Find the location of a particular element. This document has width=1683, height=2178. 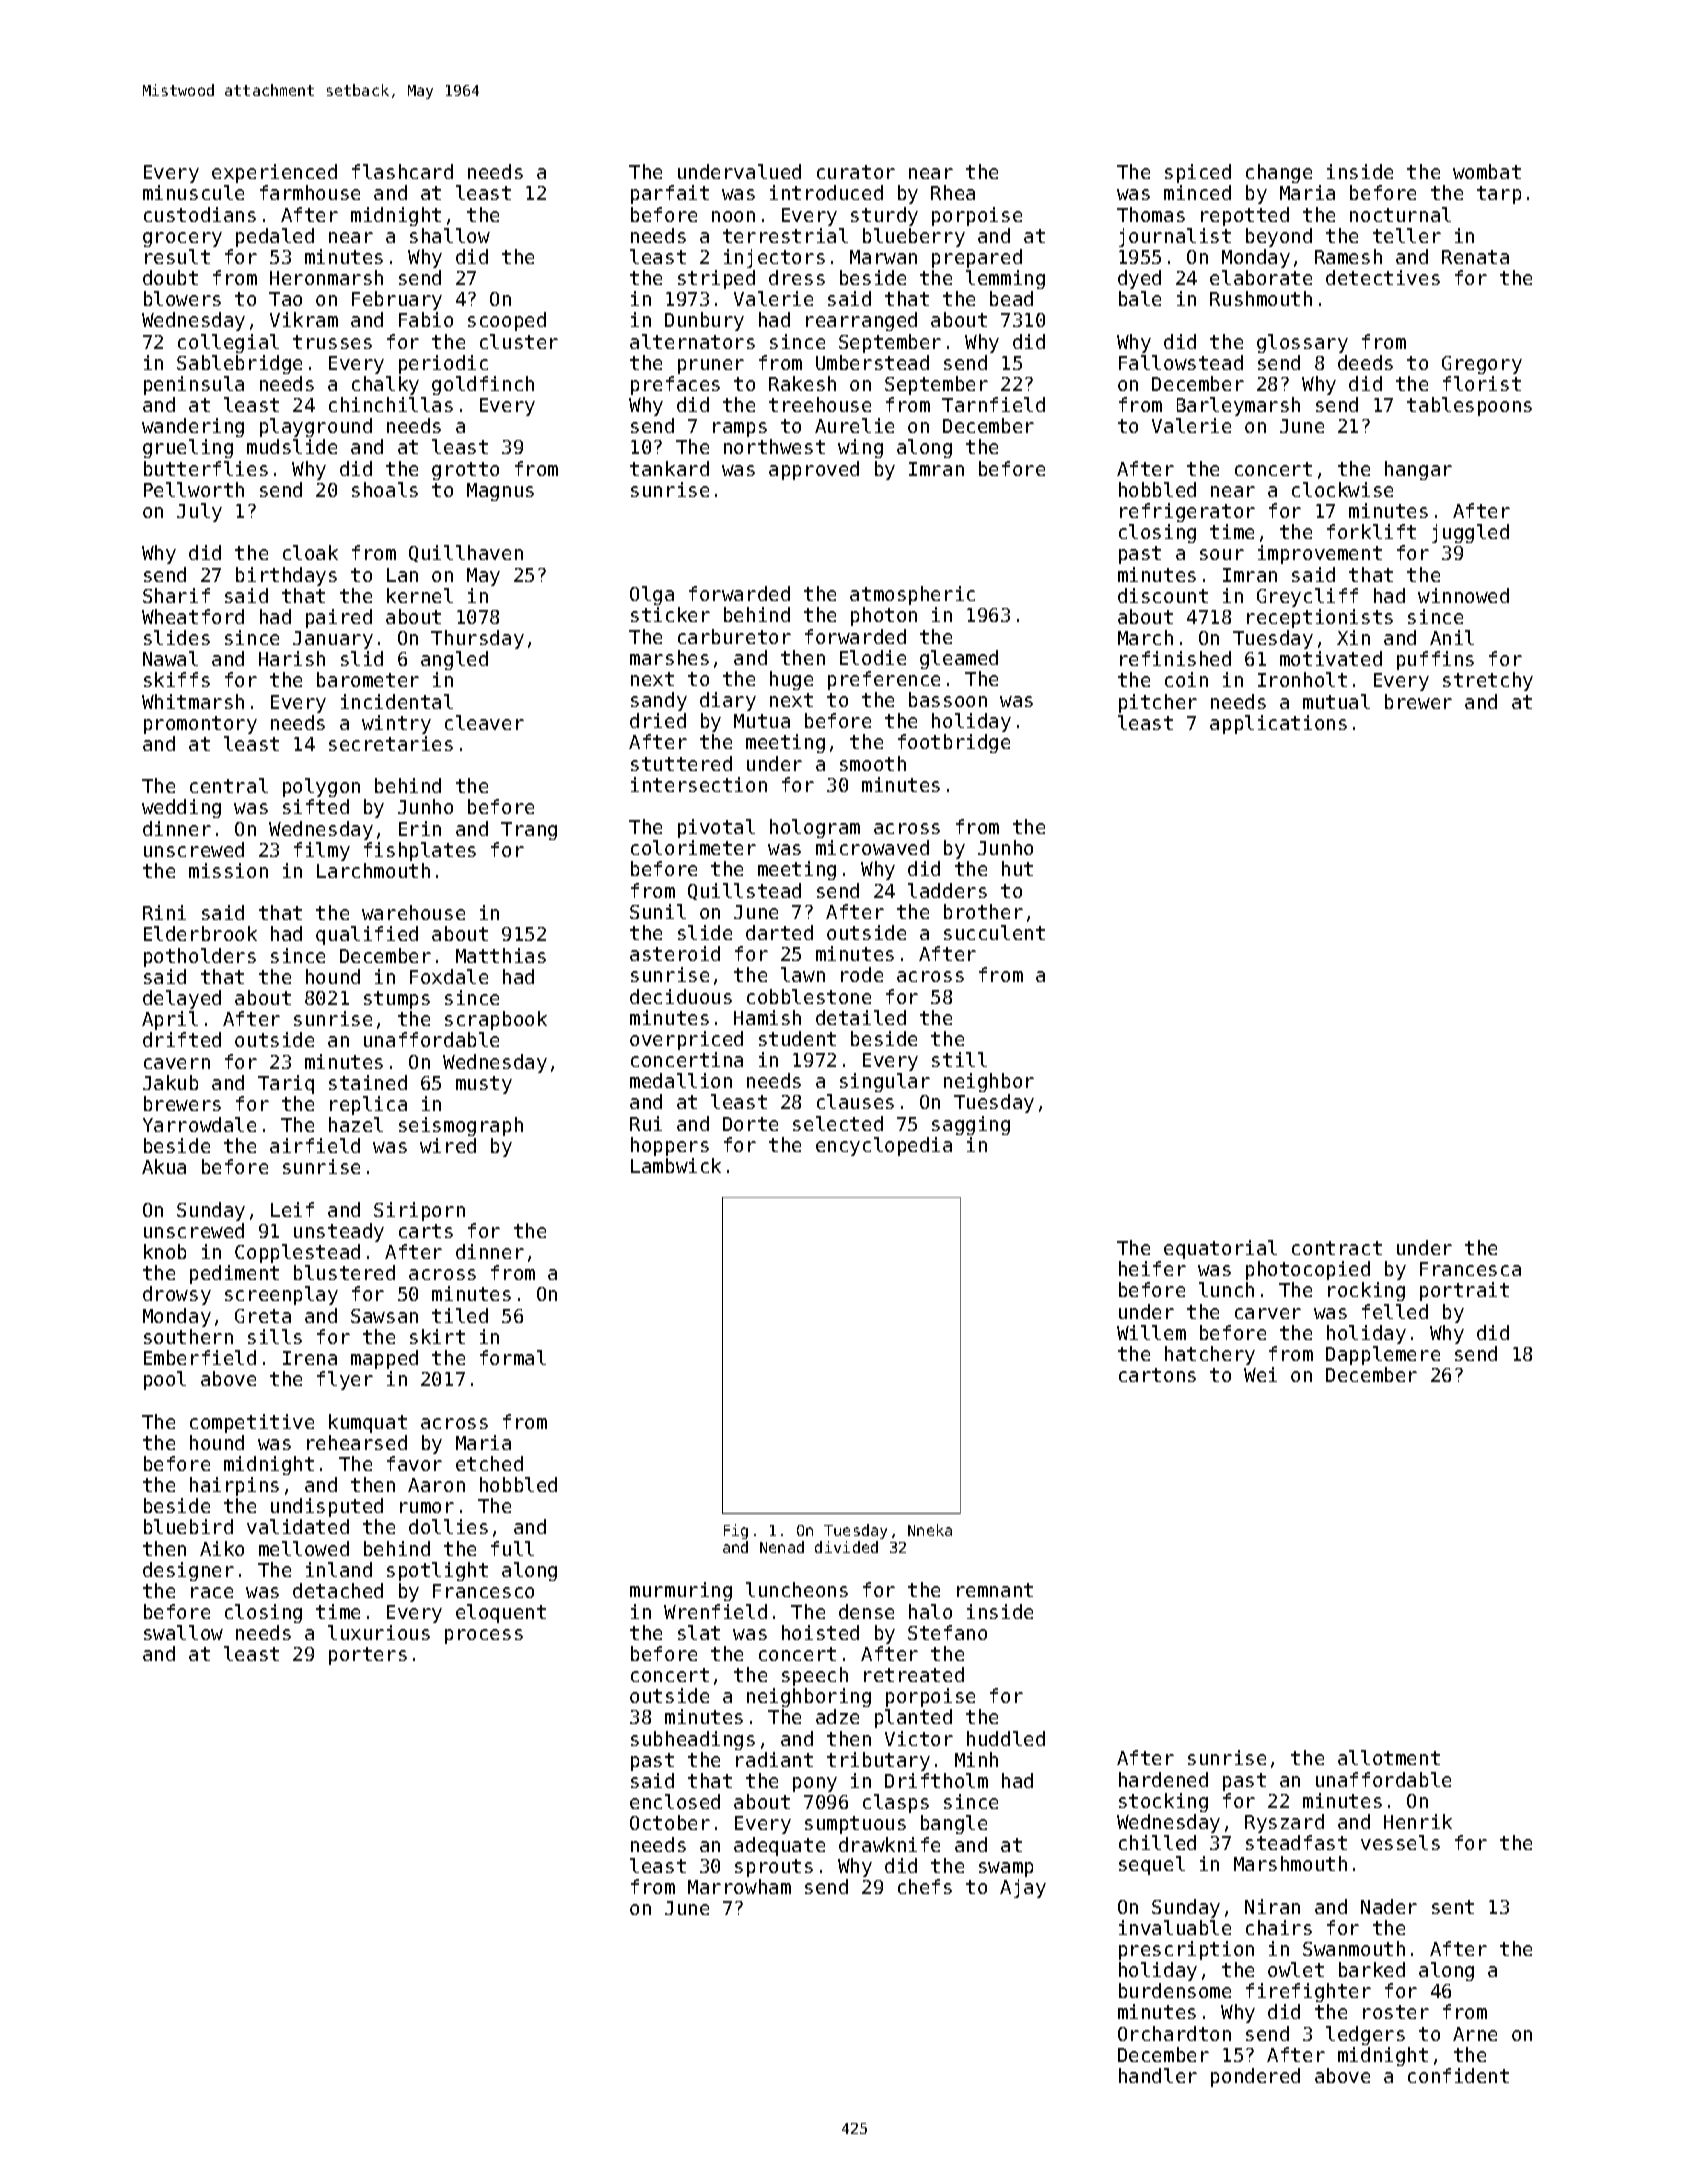

peninsula is located at coordinates (194, 385).
